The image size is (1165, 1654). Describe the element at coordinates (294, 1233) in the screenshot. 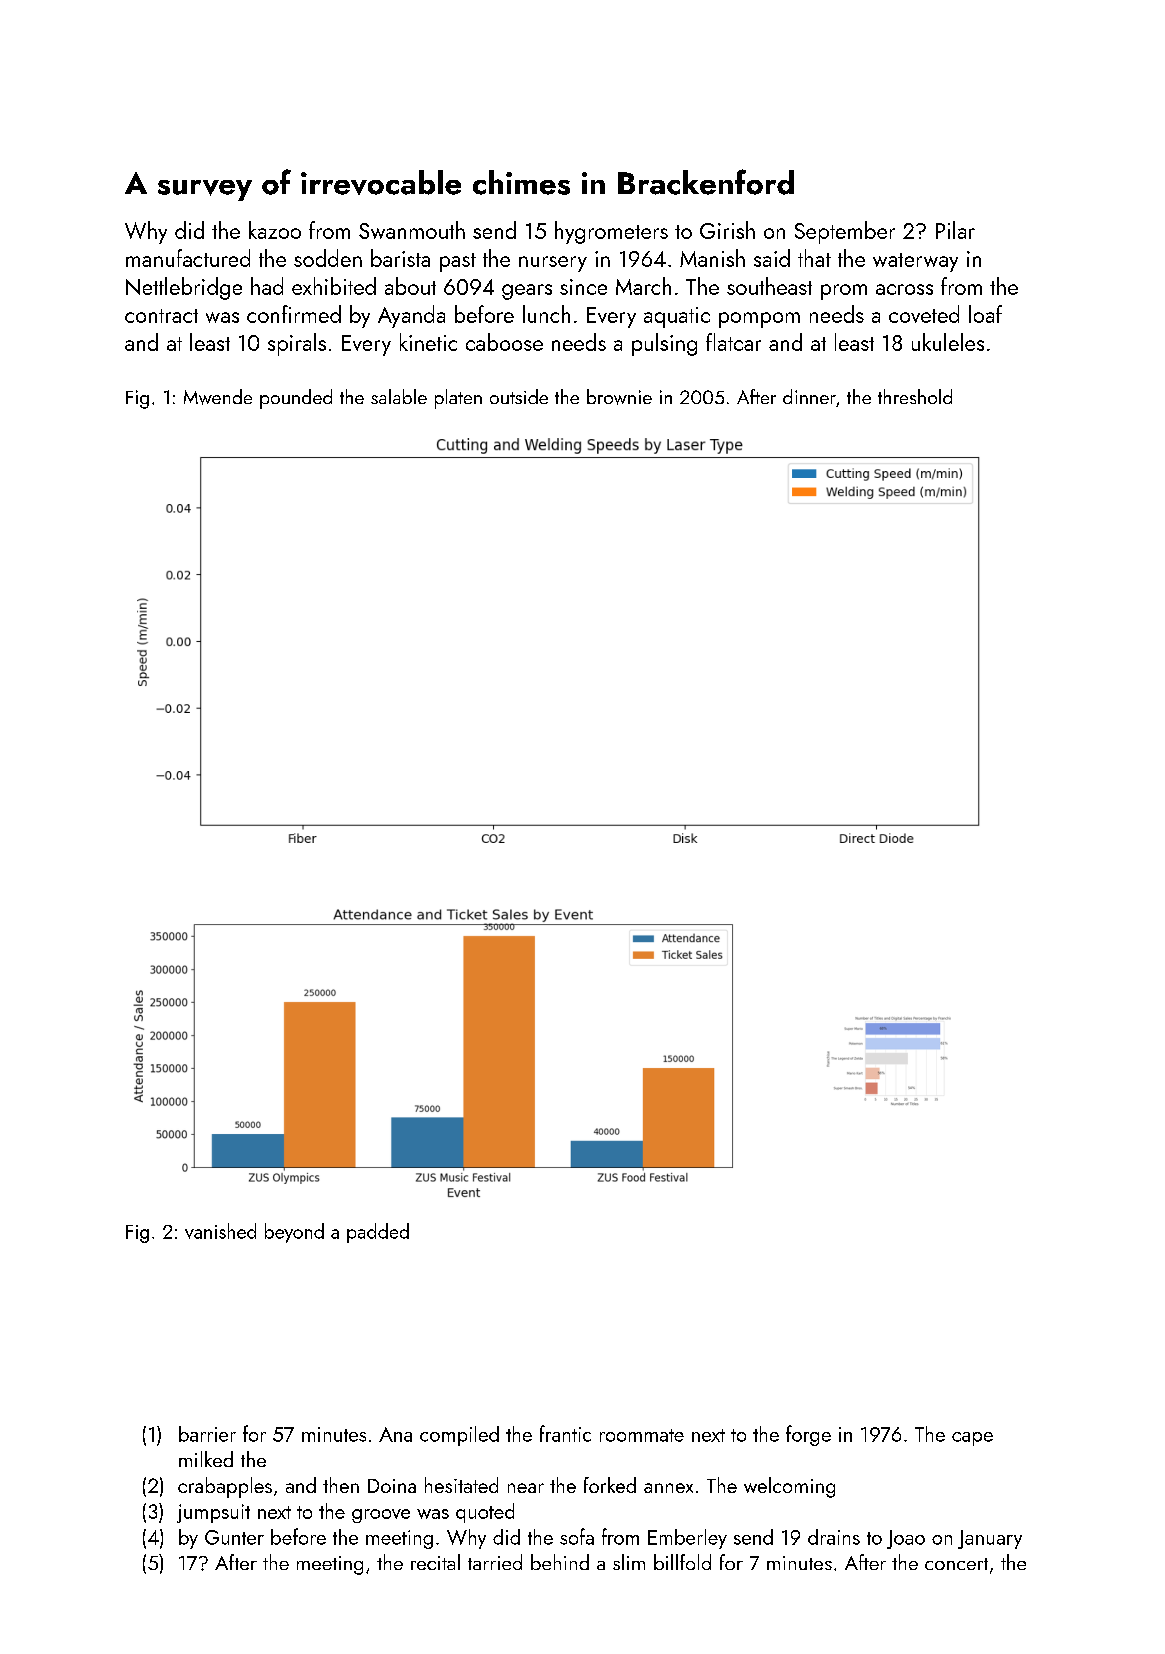

I see `beyond` at that location.
